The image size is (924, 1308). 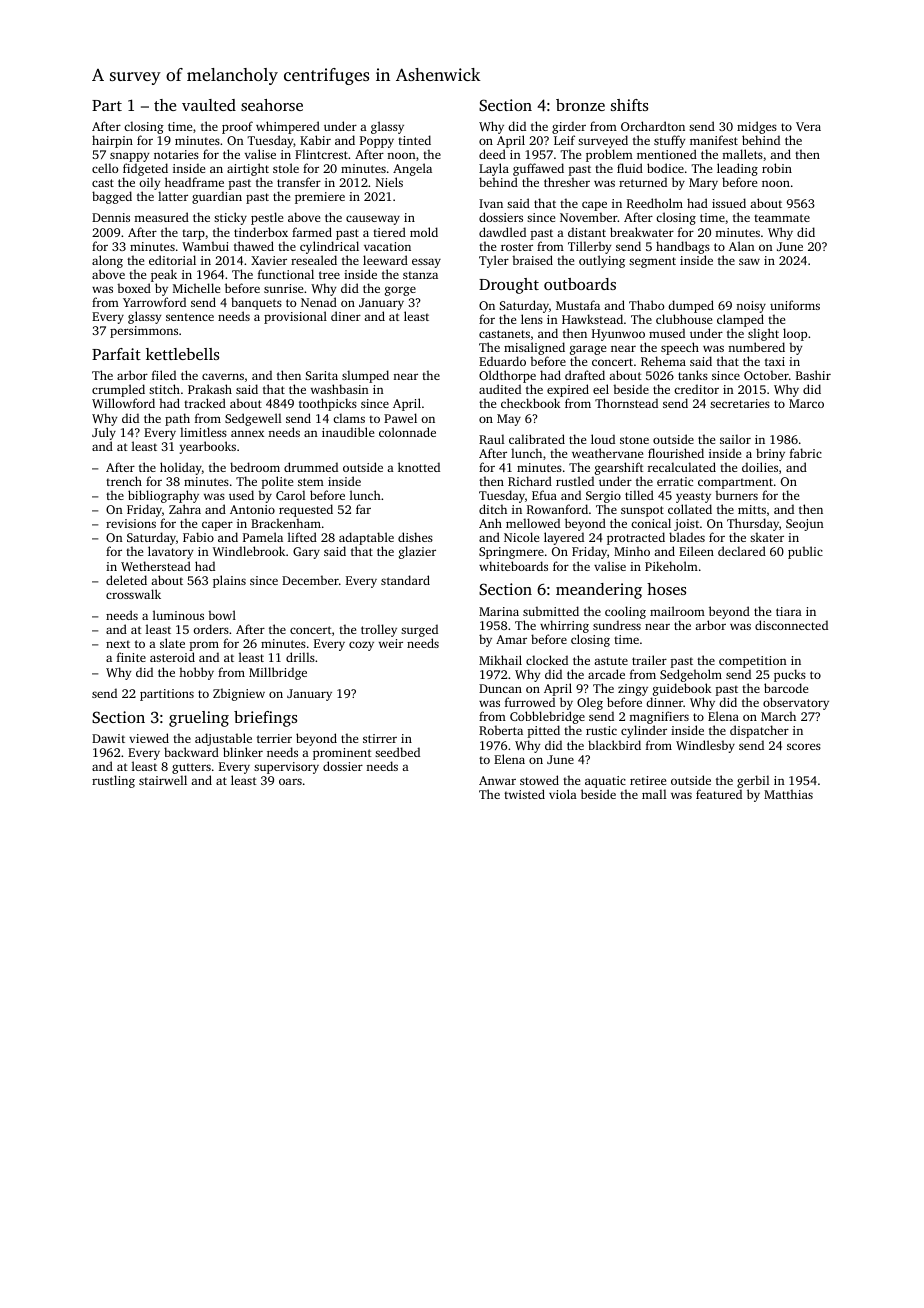 What do you see at coordinates (737, 169) in the screenshot?
I see `leading` at bounding box center [737, 169].
